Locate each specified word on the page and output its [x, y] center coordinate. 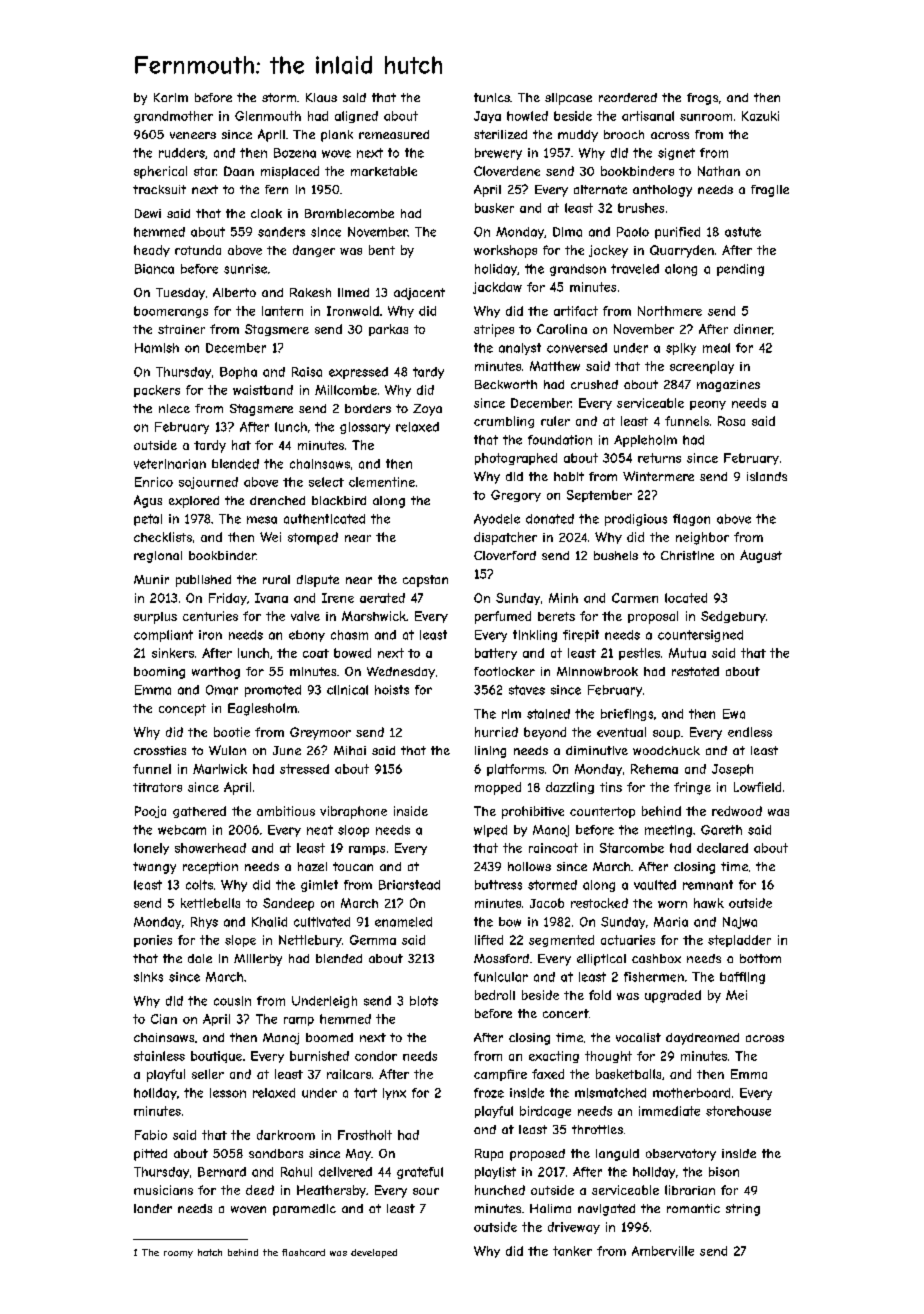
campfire [500, 1075]
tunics [492, 97]
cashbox [656, 958]
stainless [159, 1056]
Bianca [154, 269]
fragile [770, 191]
